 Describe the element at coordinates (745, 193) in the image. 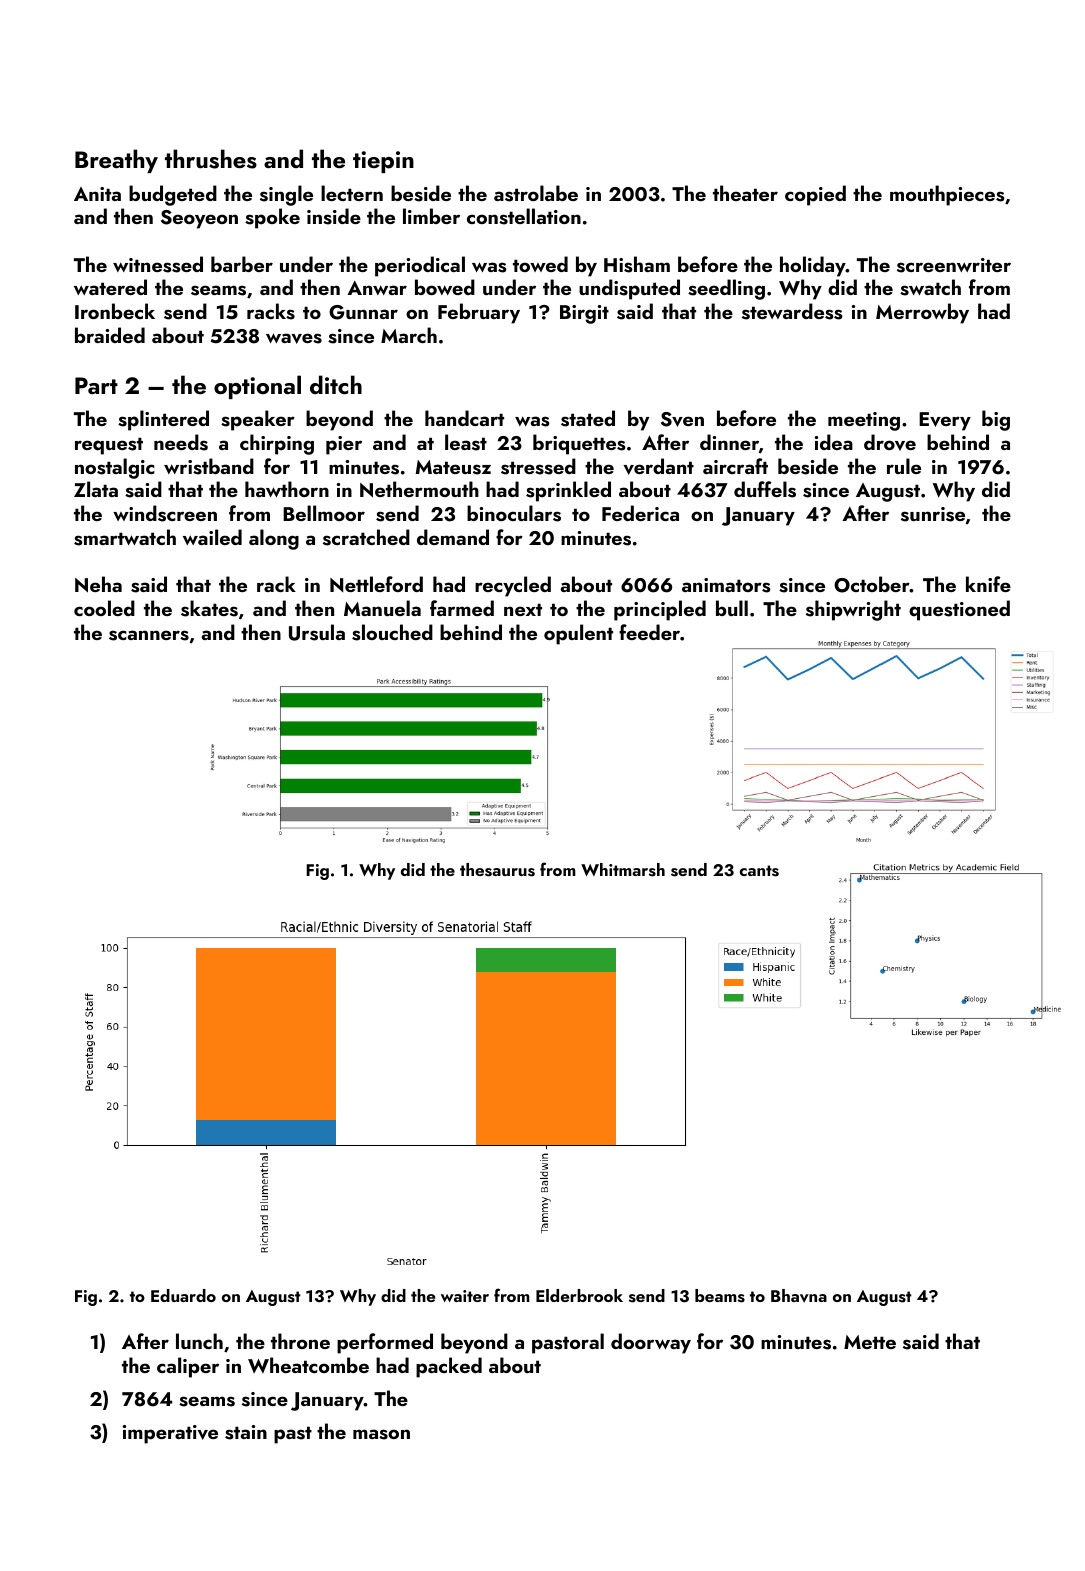

I see `theater` at that location.
